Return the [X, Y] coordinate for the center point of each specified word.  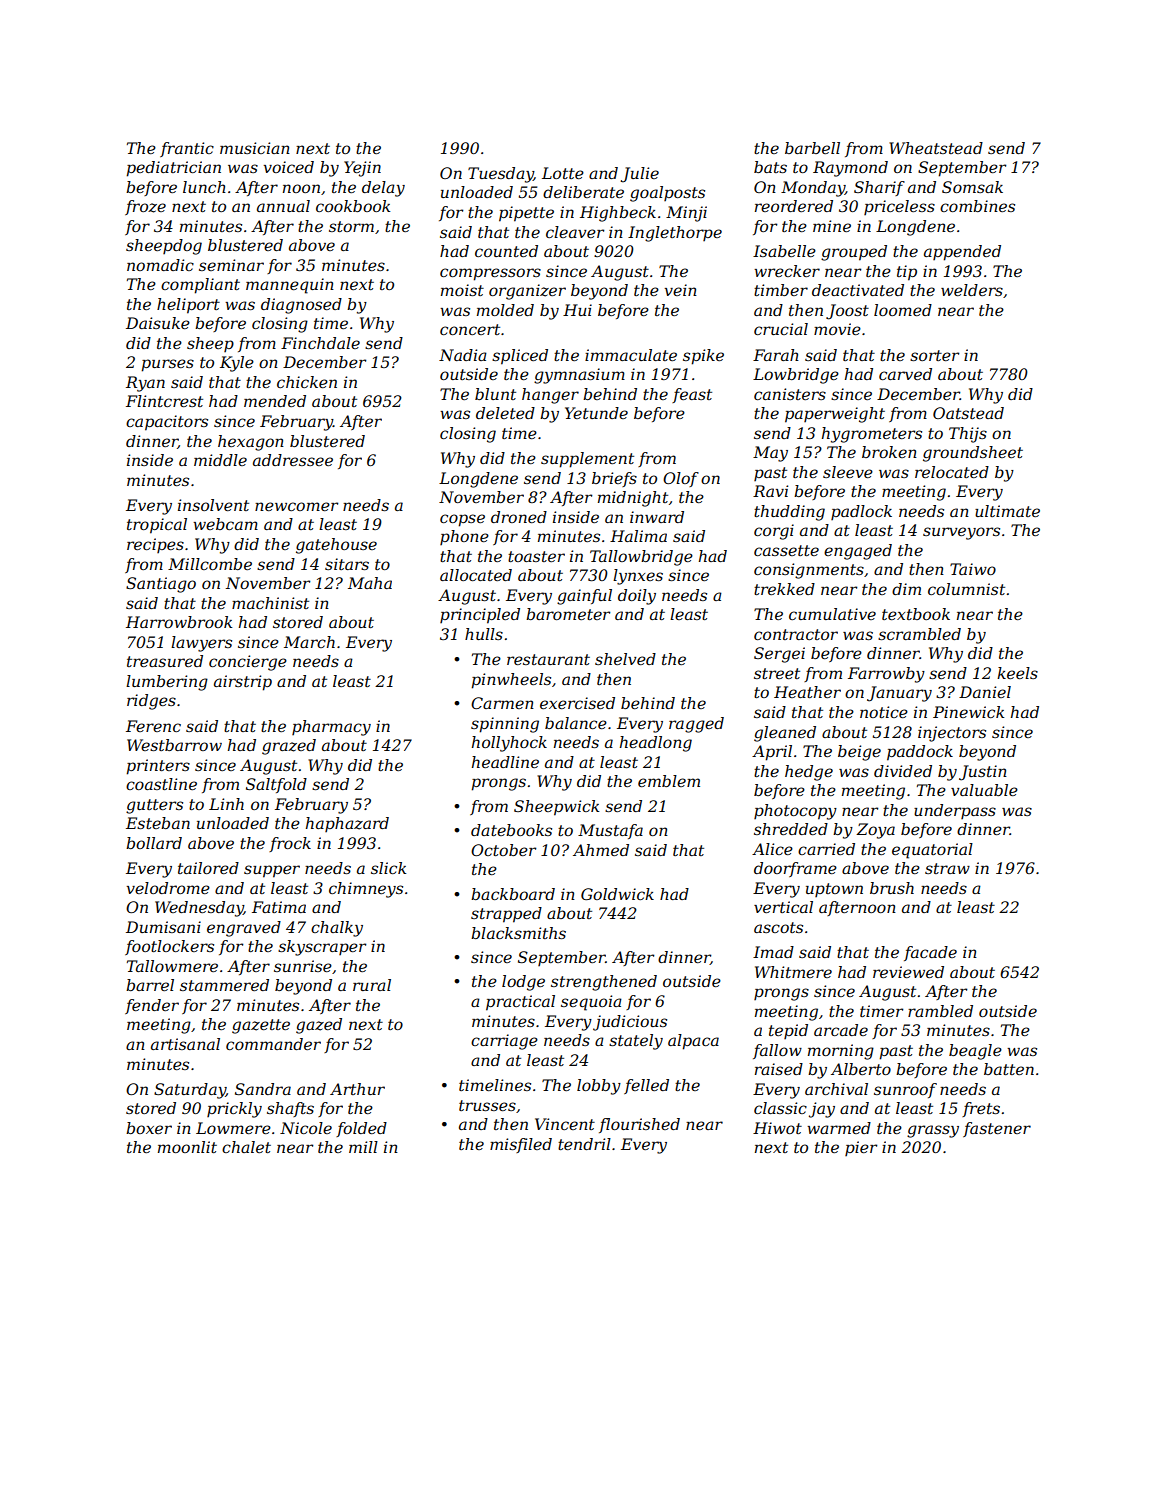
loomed [903, 310]
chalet [246, 1147]
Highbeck [618, 214]
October [504, 850]
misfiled [521, 1145]
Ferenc [153, 726]
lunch [204, 187]
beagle [975, 1052]
